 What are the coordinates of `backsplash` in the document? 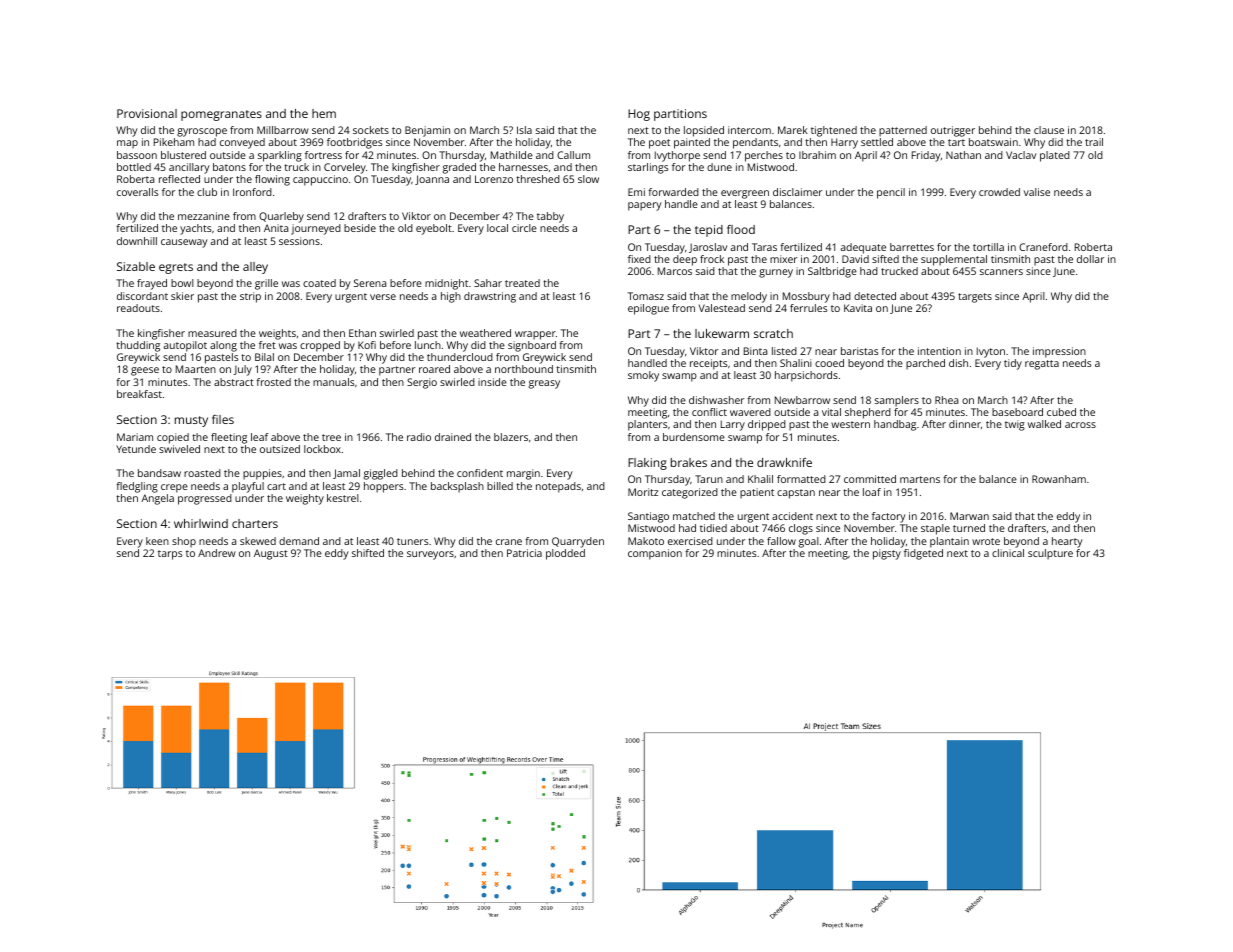 It's located at (457, 487).
